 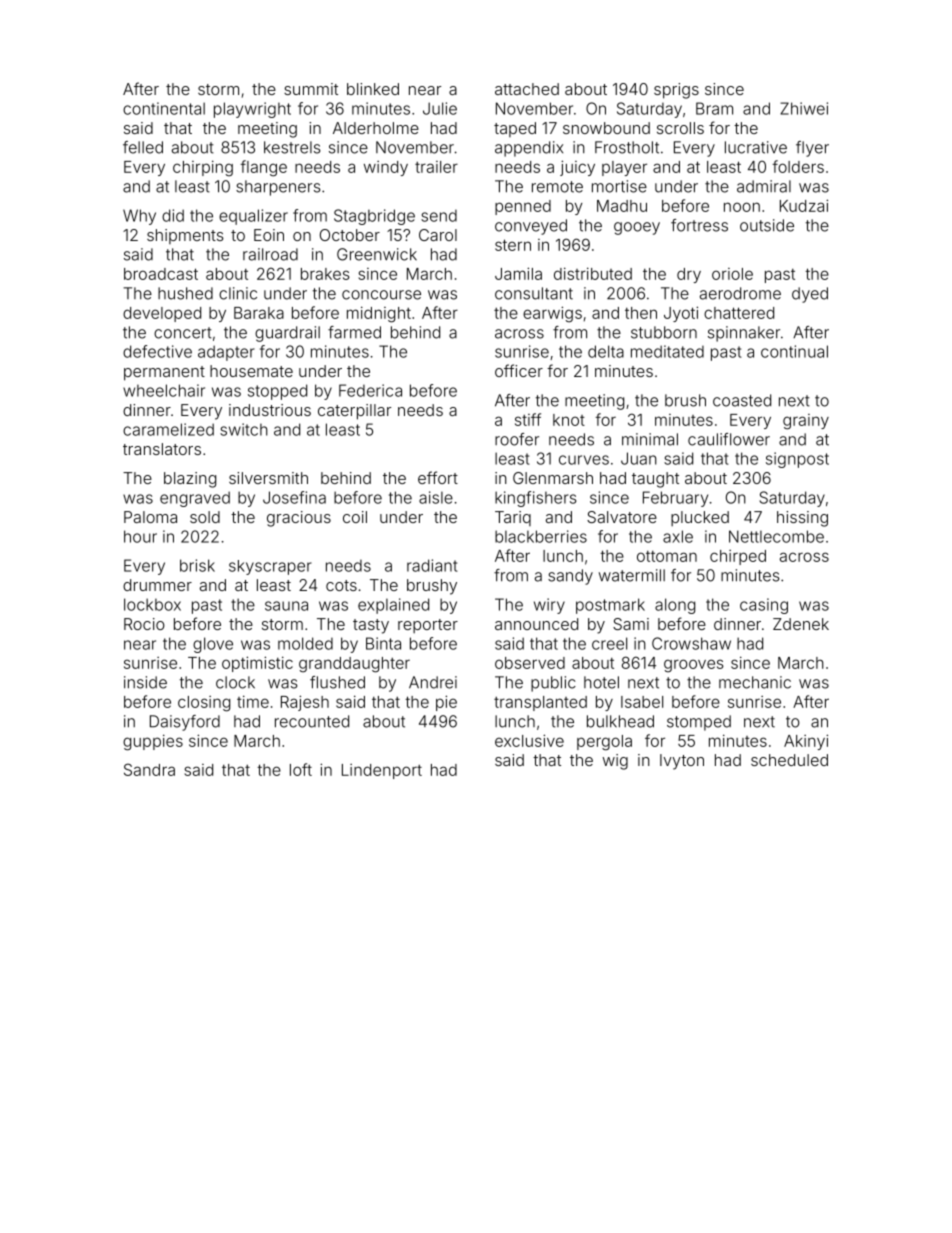 What do you see at coordinates (678, 536) in the screenshot?
I see `axle` at bounding box center [678, 536].
